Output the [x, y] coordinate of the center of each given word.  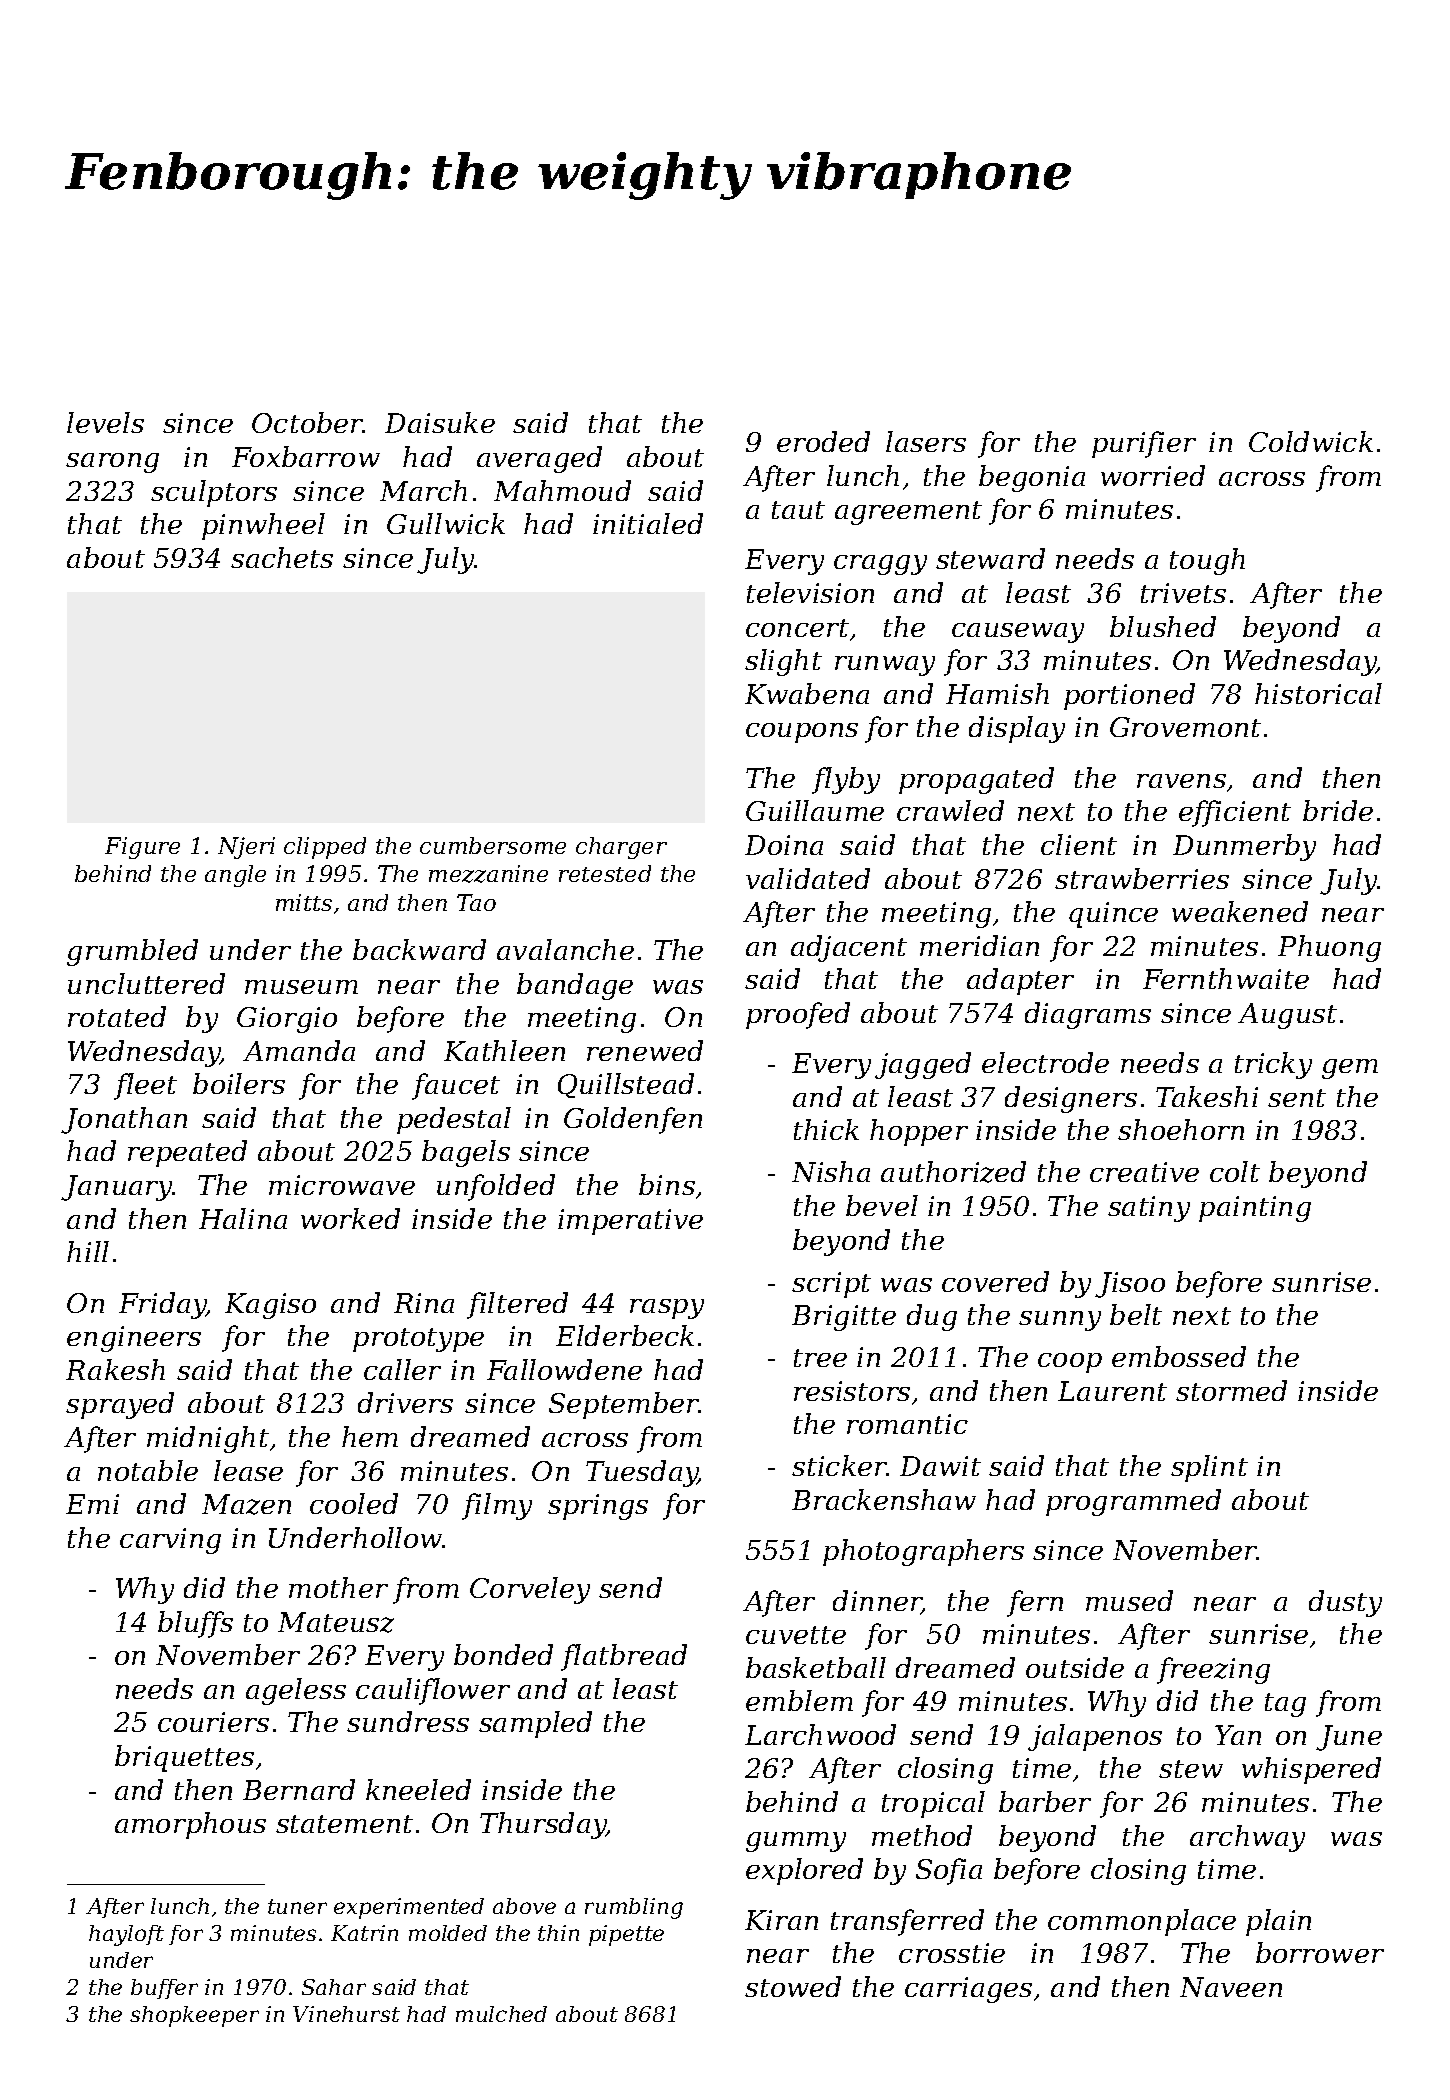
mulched [501, 2014]
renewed [645, 1050]
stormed [1231, 1390]
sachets [282, 557]
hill [88, 1251]
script [831, 1285]
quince [1113, 915]
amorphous [190, 1825]
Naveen [1231, 1987]
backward [419, 949]
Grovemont [1185, 727]
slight [783, 662]
